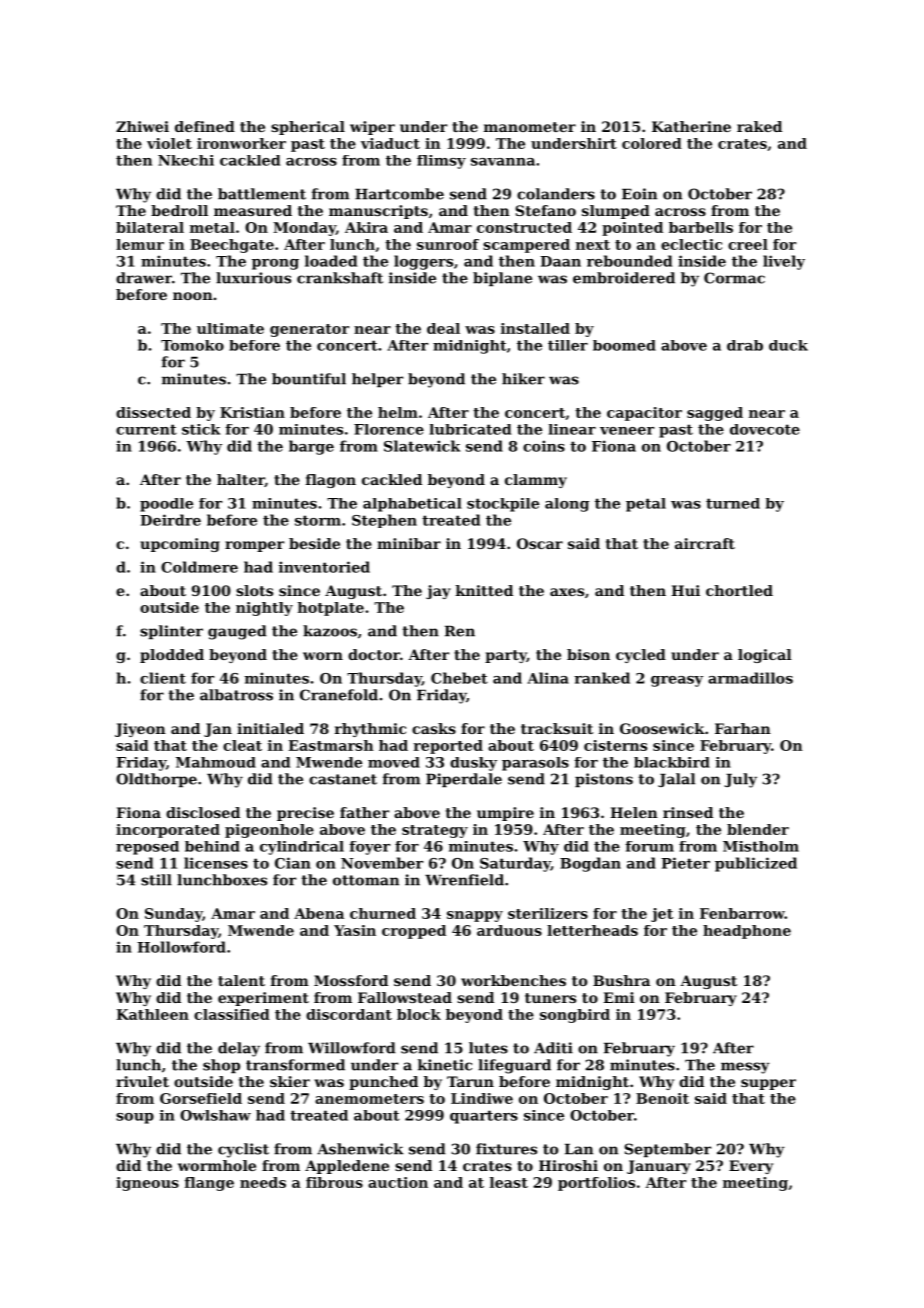  What do you see at coordinates (459, 678) in the screenshot?
I see `Chebet` at bounding box center [459, 678].
